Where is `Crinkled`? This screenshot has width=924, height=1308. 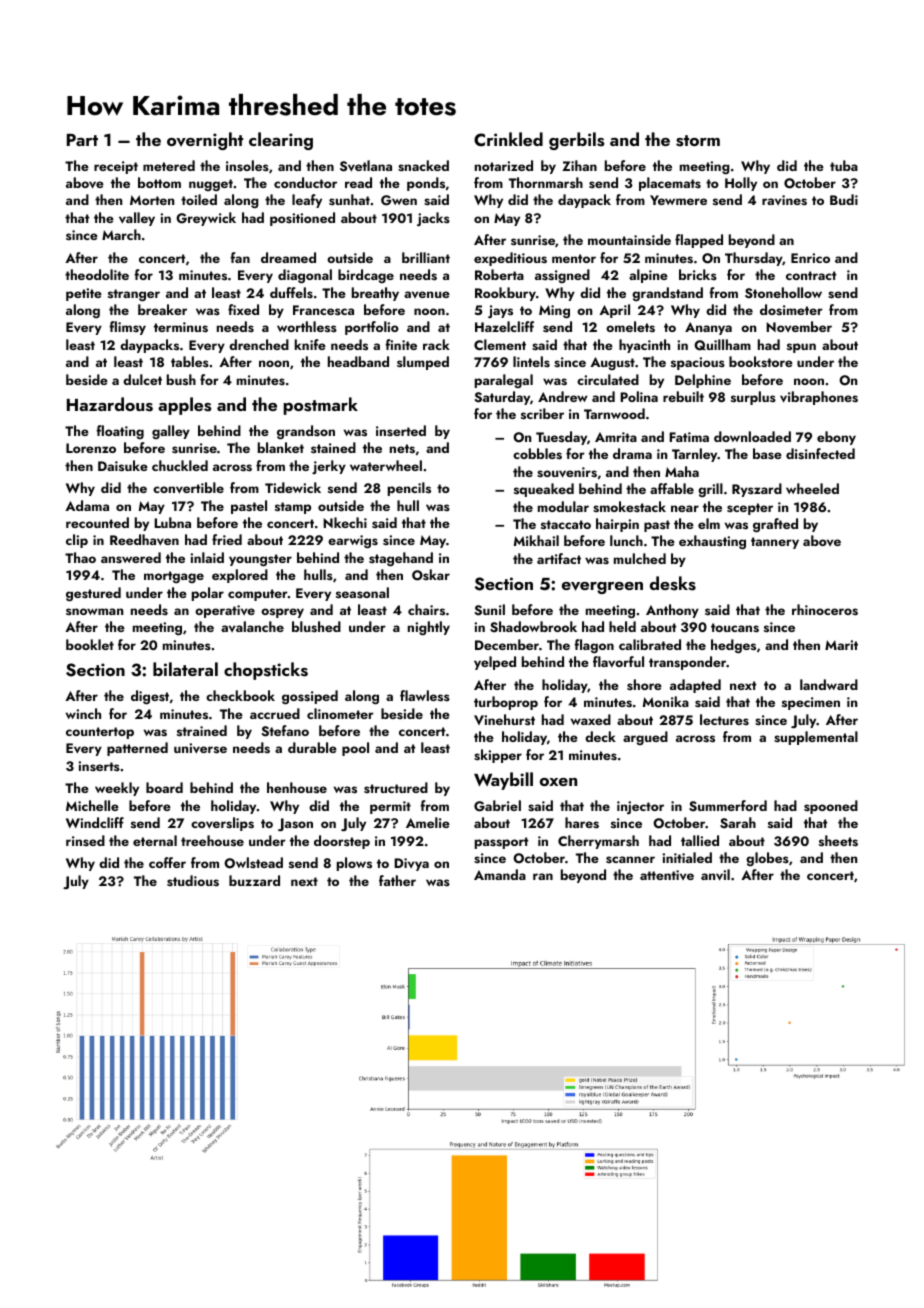
Crinkled is located at coordinates (508, 139).
